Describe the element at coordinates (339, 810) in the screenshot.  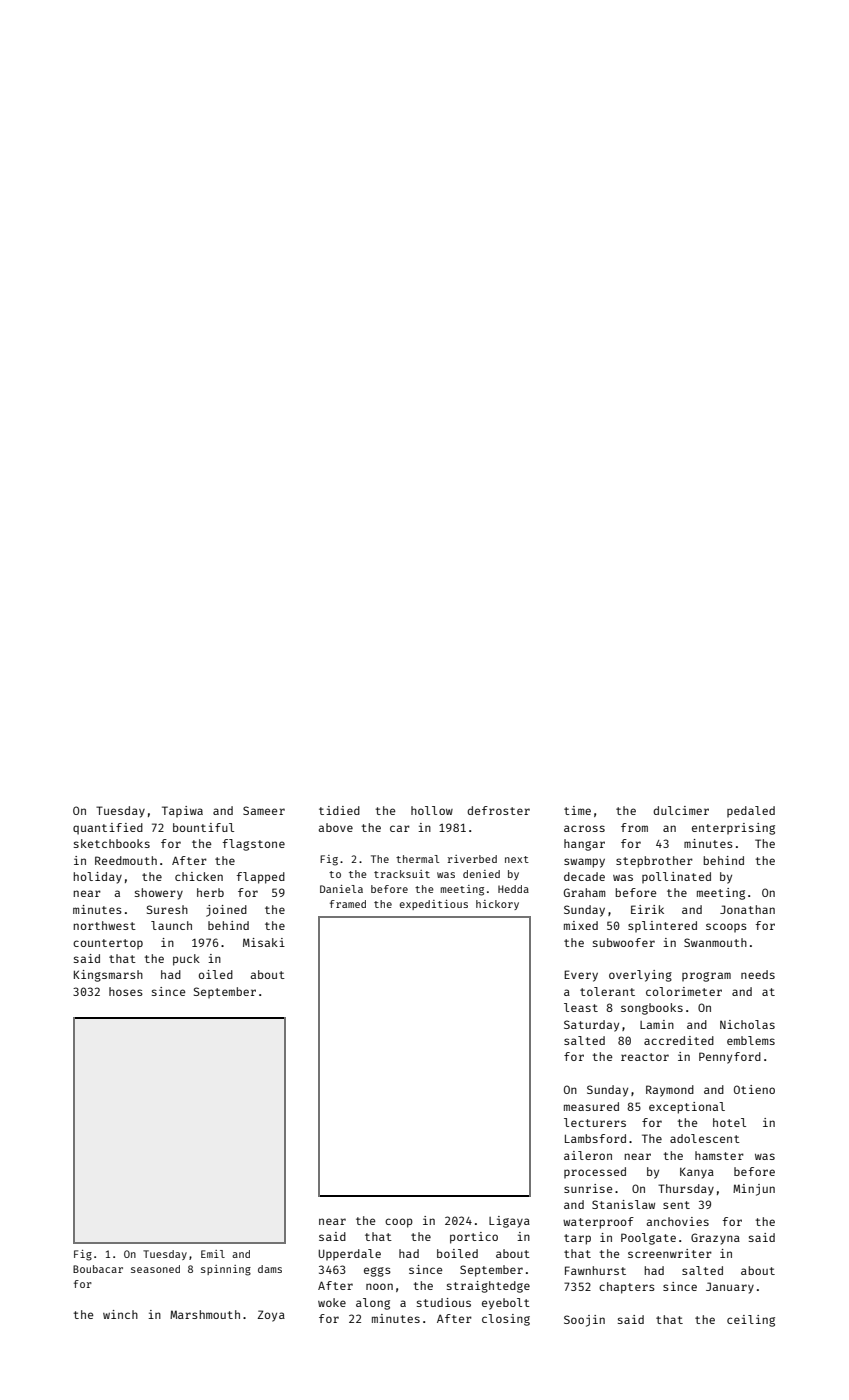
I see `tidied` at that location.
